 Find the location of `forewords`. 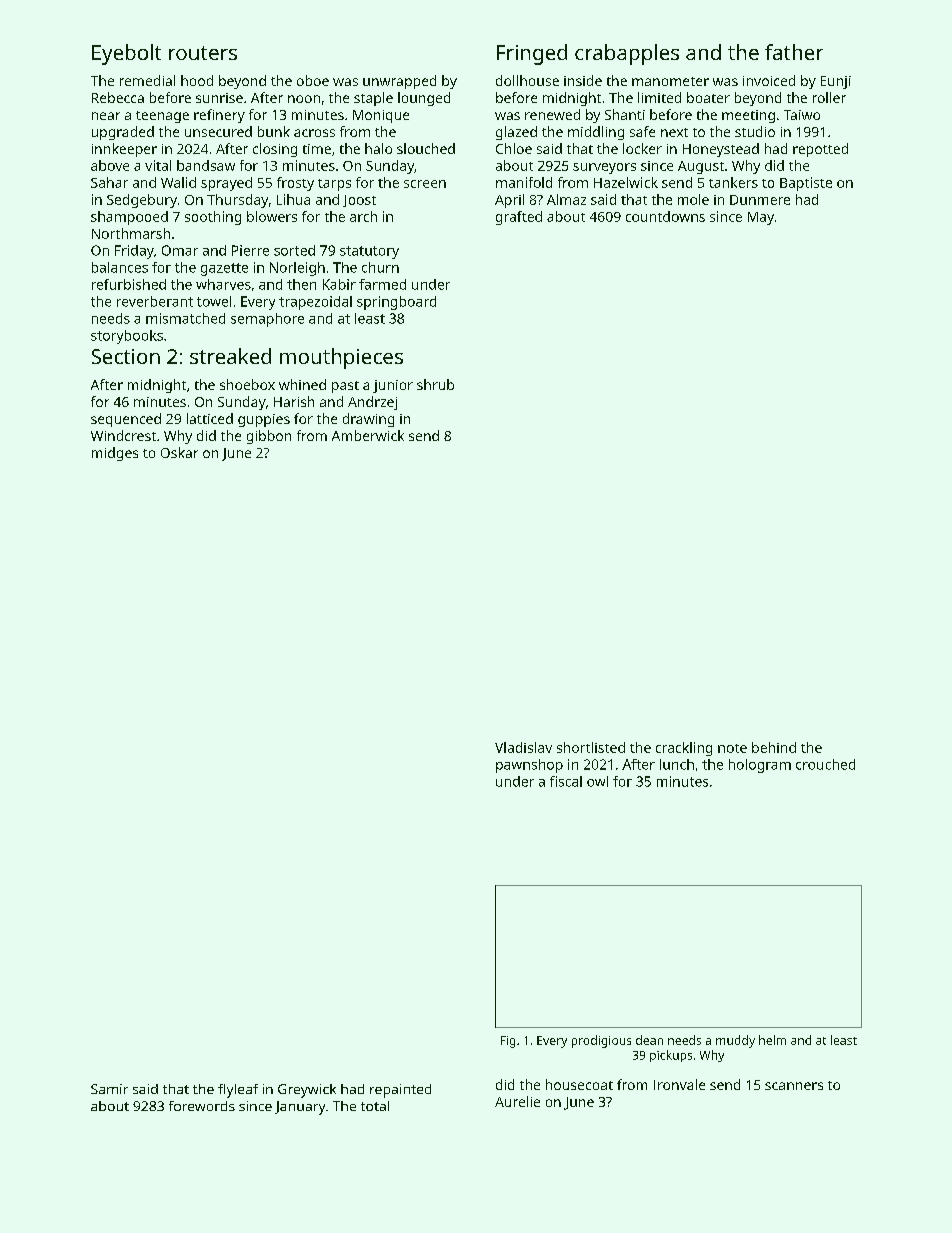

forewords is located at coordinates (202, 1106).
